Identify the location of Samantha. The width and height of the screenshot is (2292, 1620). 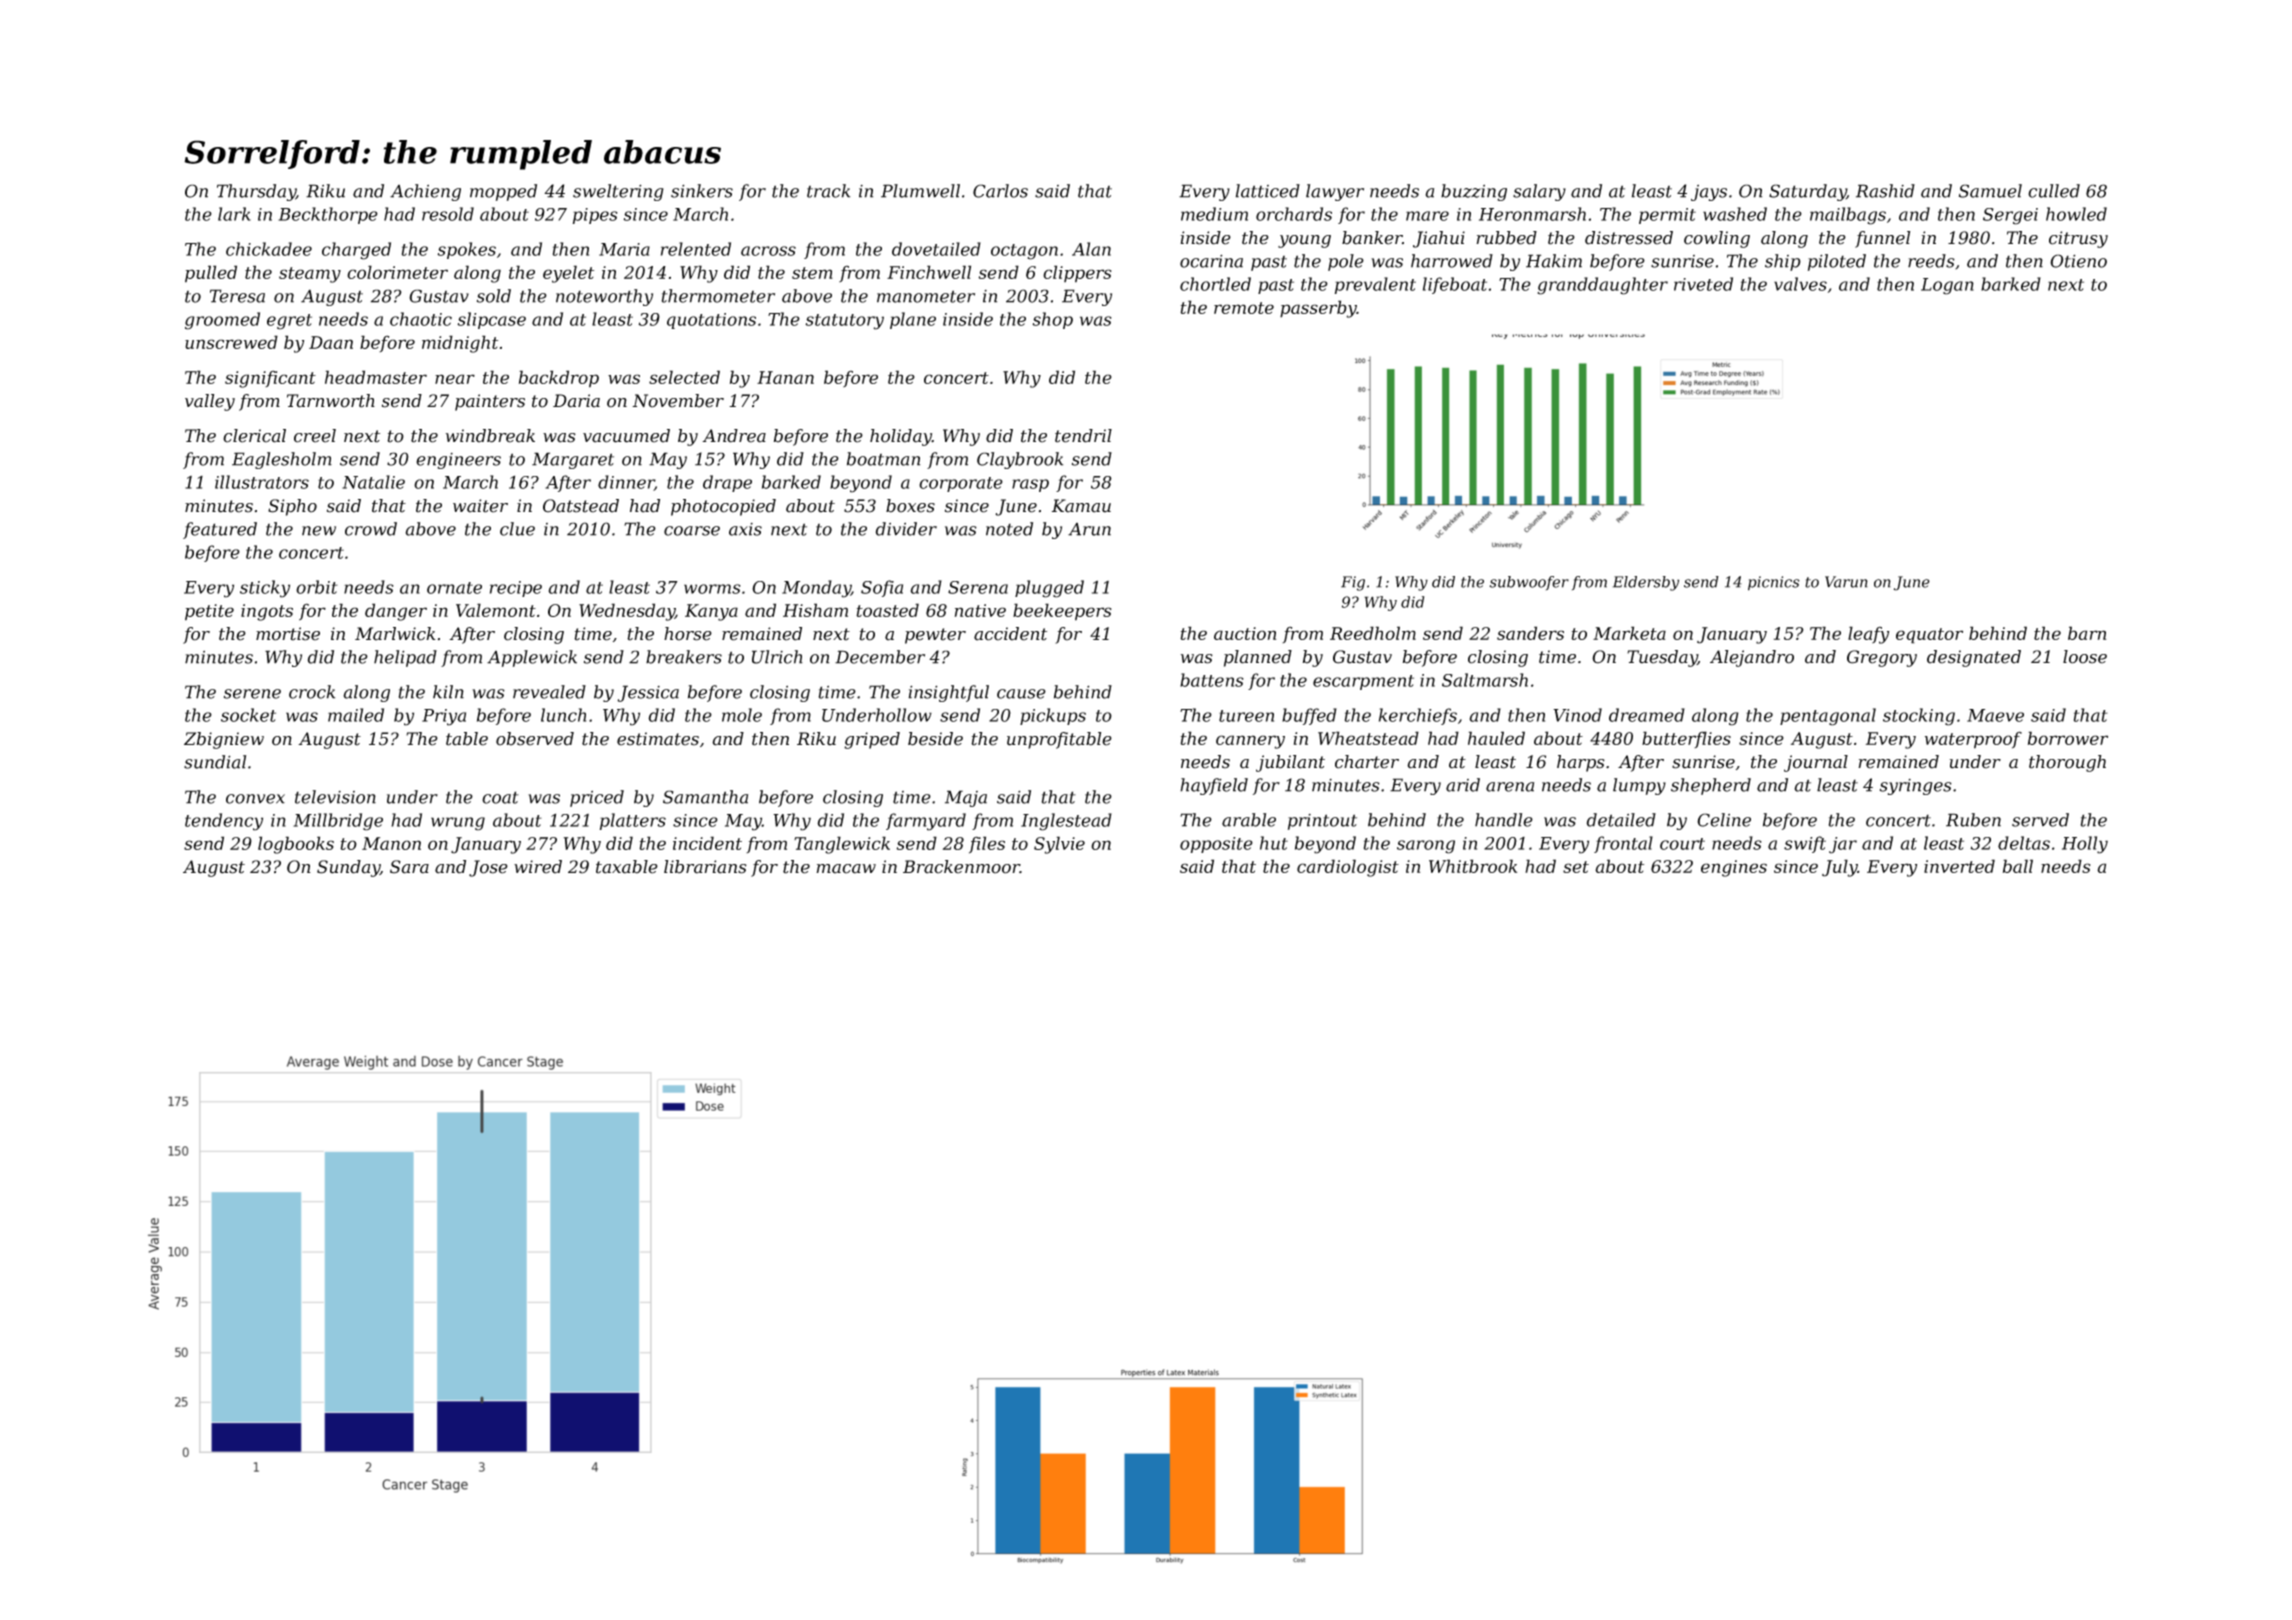
(705, 797).
